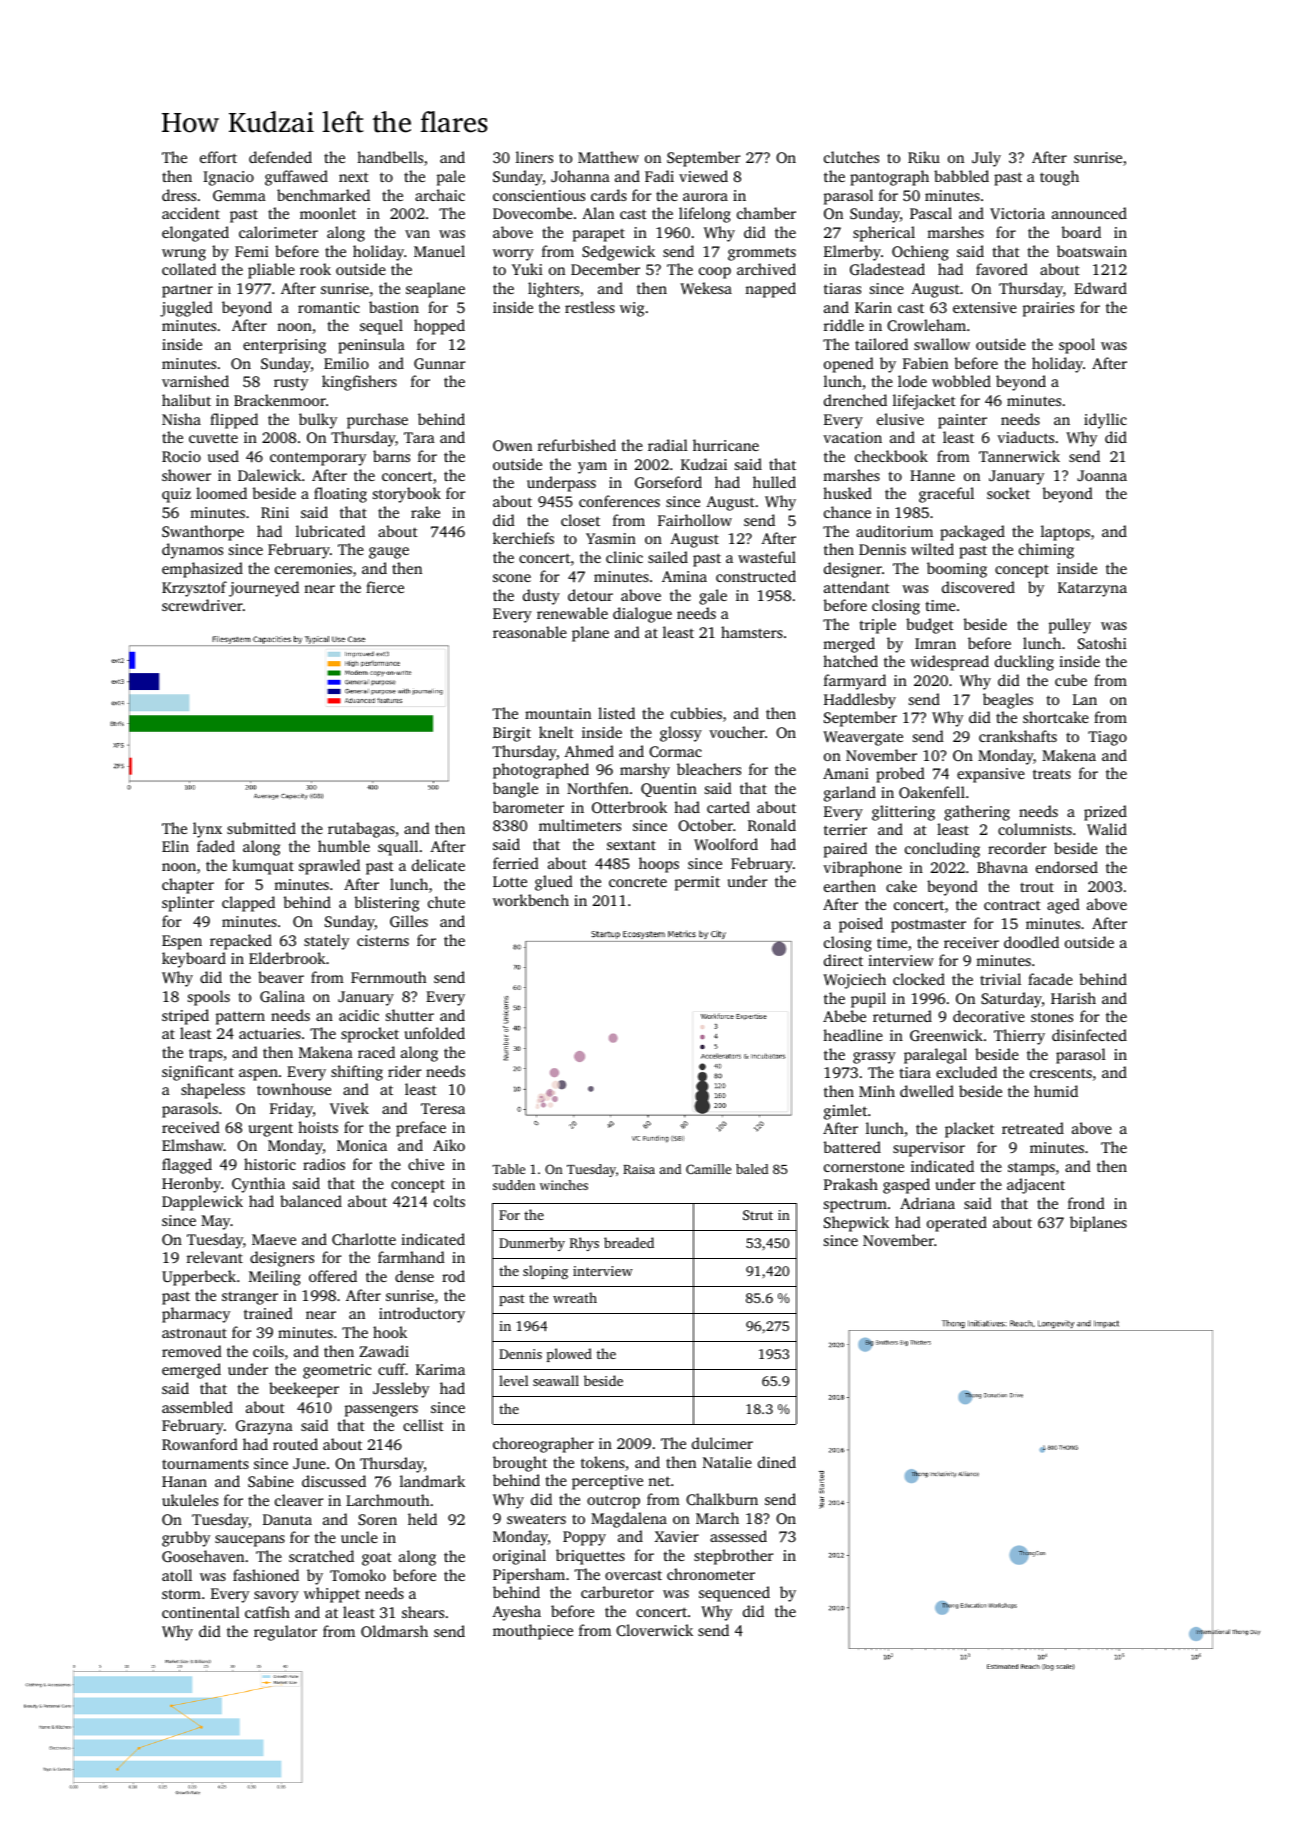  Describe the element at coordinates (190, 1500) in the page. I see `ukuleles` at that location.
